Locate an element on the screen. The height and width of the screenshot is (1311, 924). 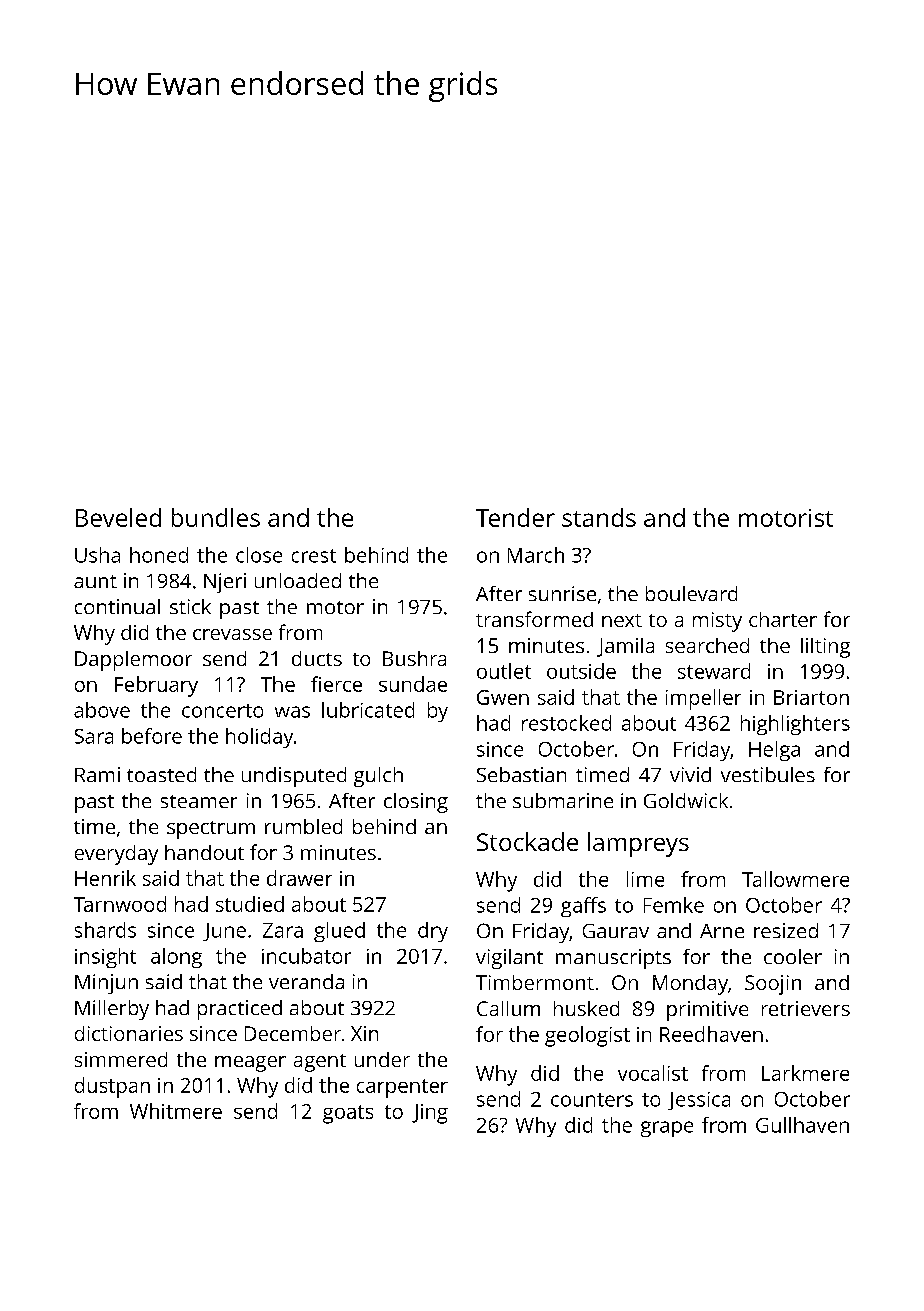
Tender is located at coordinates (515, 517).
